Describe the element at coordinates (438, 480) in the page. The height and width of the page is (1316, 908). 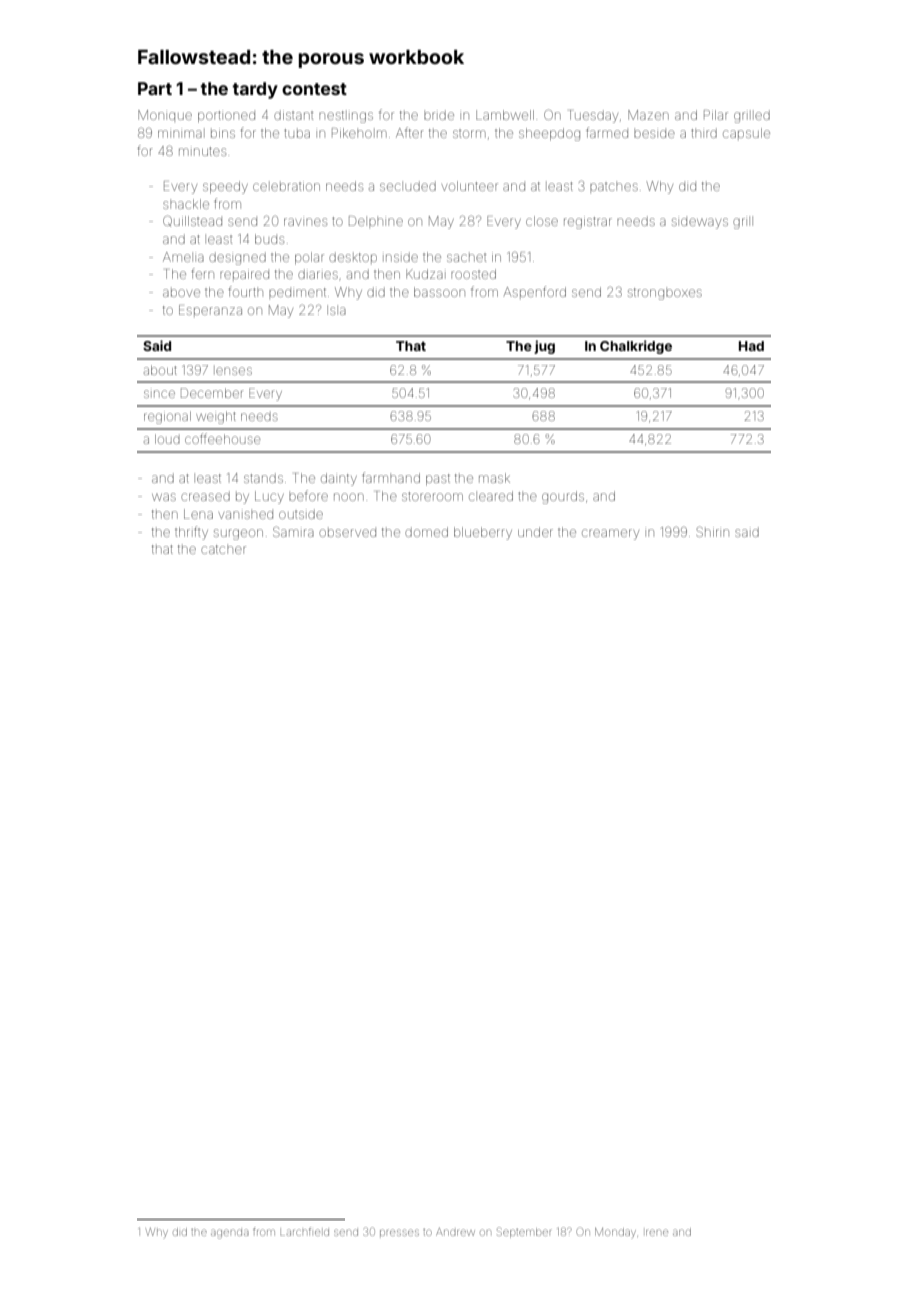
I see `past` at that location.
